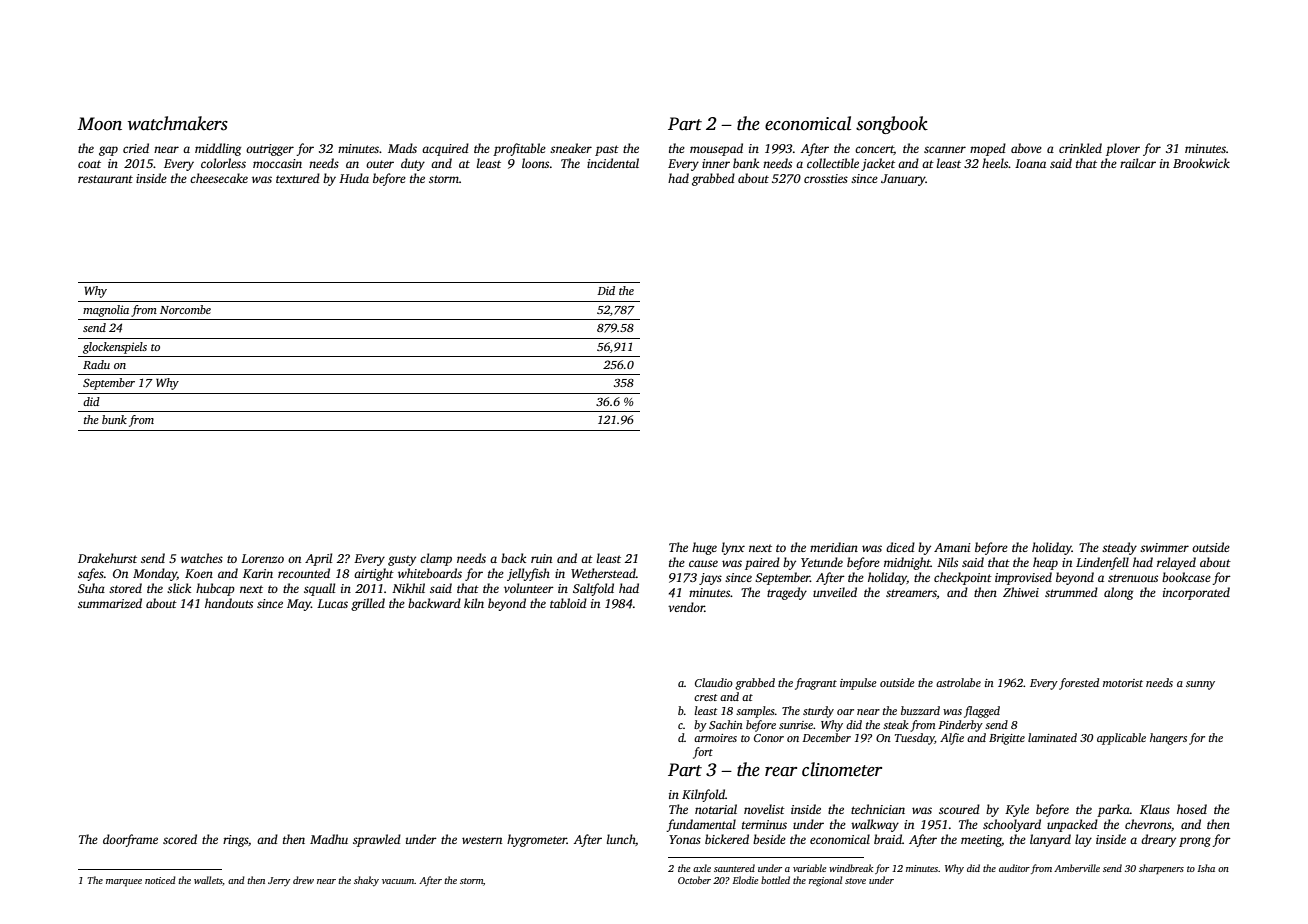 This screenshot has height=924, width=1308. Describe the element at coordinates (706, 697) in the screenshot. I see `crest` at that location.
